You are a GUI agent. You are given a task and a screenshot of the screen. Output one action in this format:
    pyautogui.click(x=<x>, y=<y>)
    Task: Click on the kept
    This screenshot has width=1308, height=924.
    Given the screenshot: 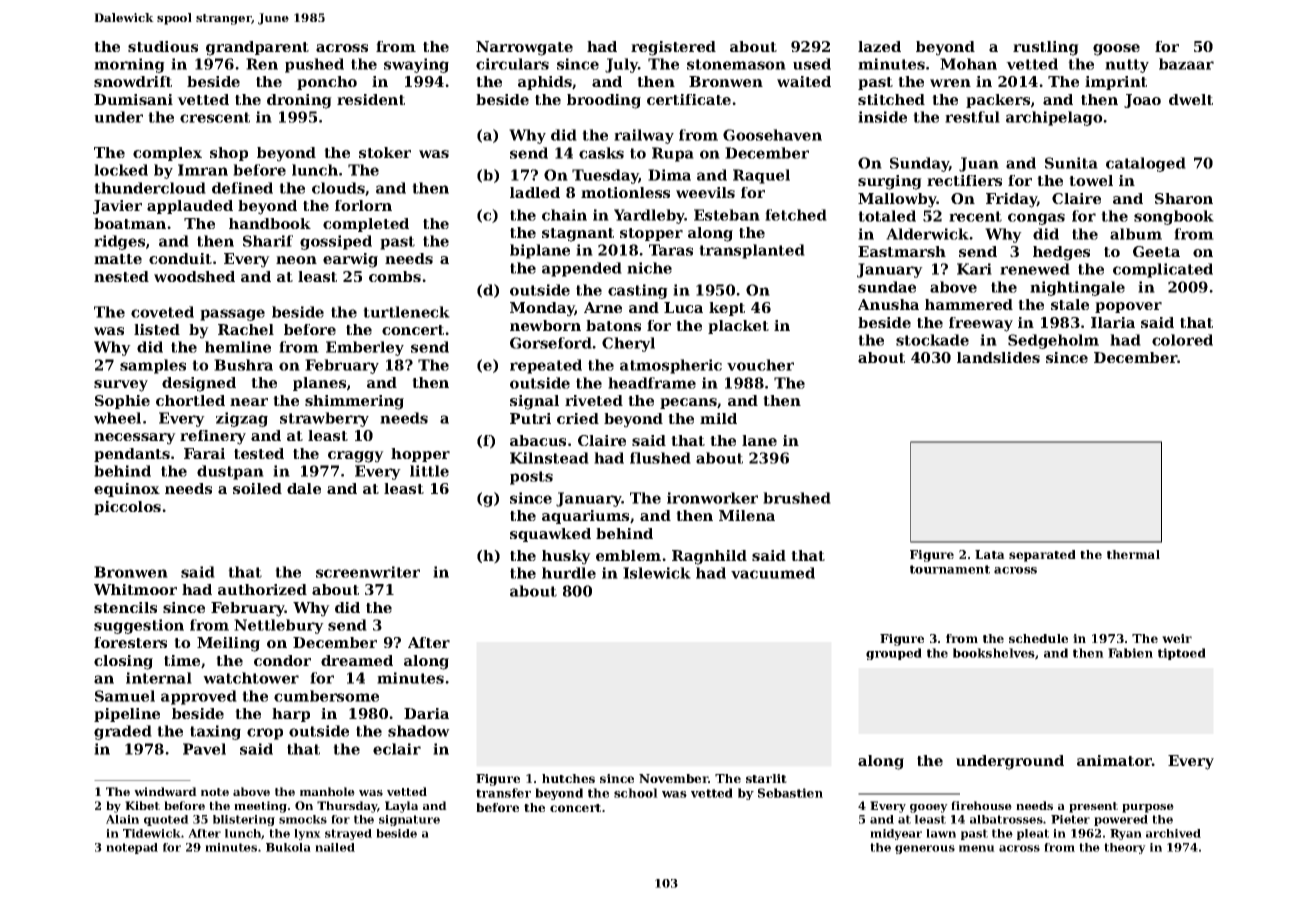 What is the action you would take?
    pyautogui.click(x=727, y=309)
